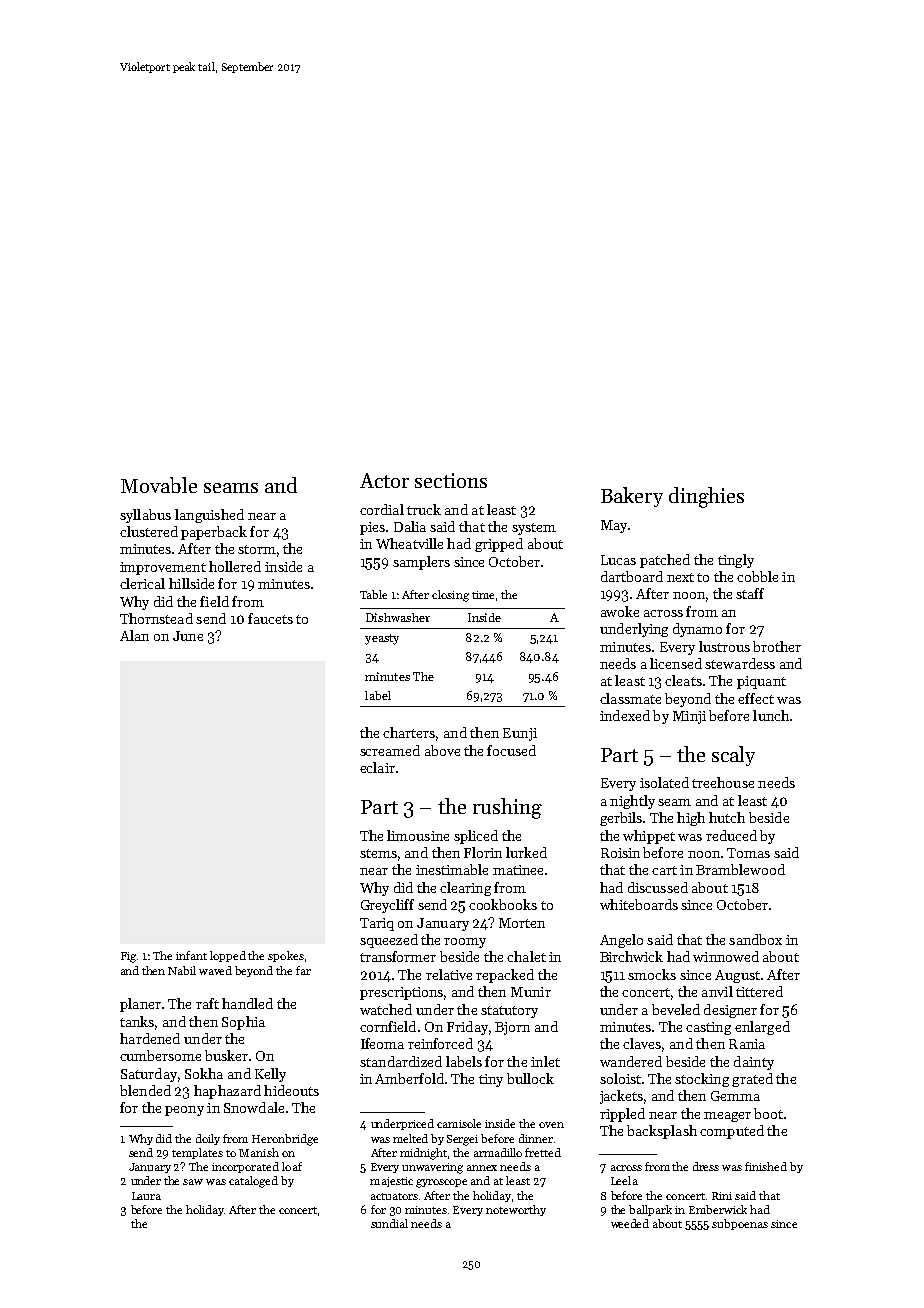 The height and width of the page is (1308, 924). I want to click on sandbox, so click(755, 939).
